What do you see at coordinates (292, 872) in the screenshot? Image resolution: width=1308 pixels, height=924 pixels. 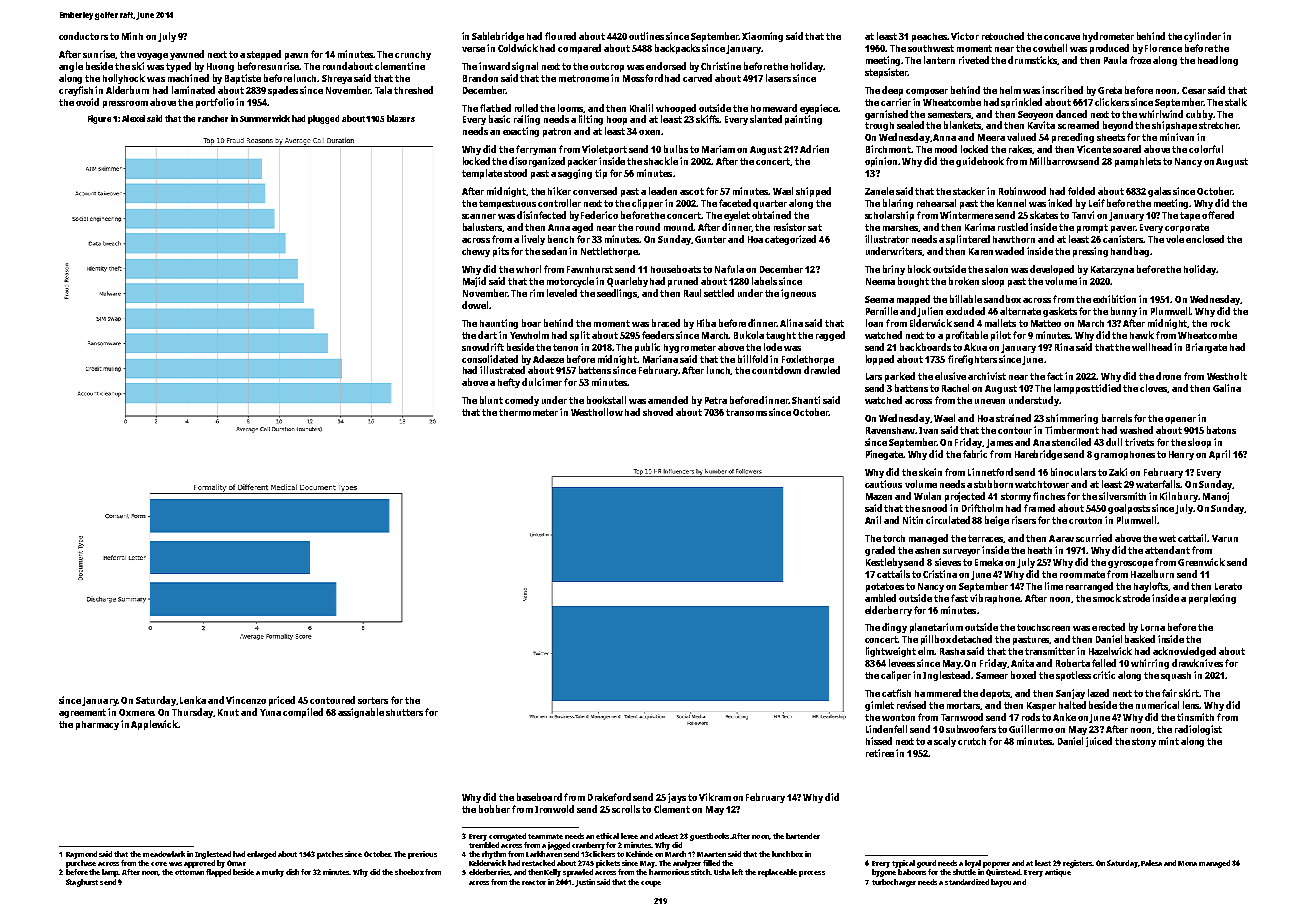 I see `dish` at bounding box center [292, 872].
